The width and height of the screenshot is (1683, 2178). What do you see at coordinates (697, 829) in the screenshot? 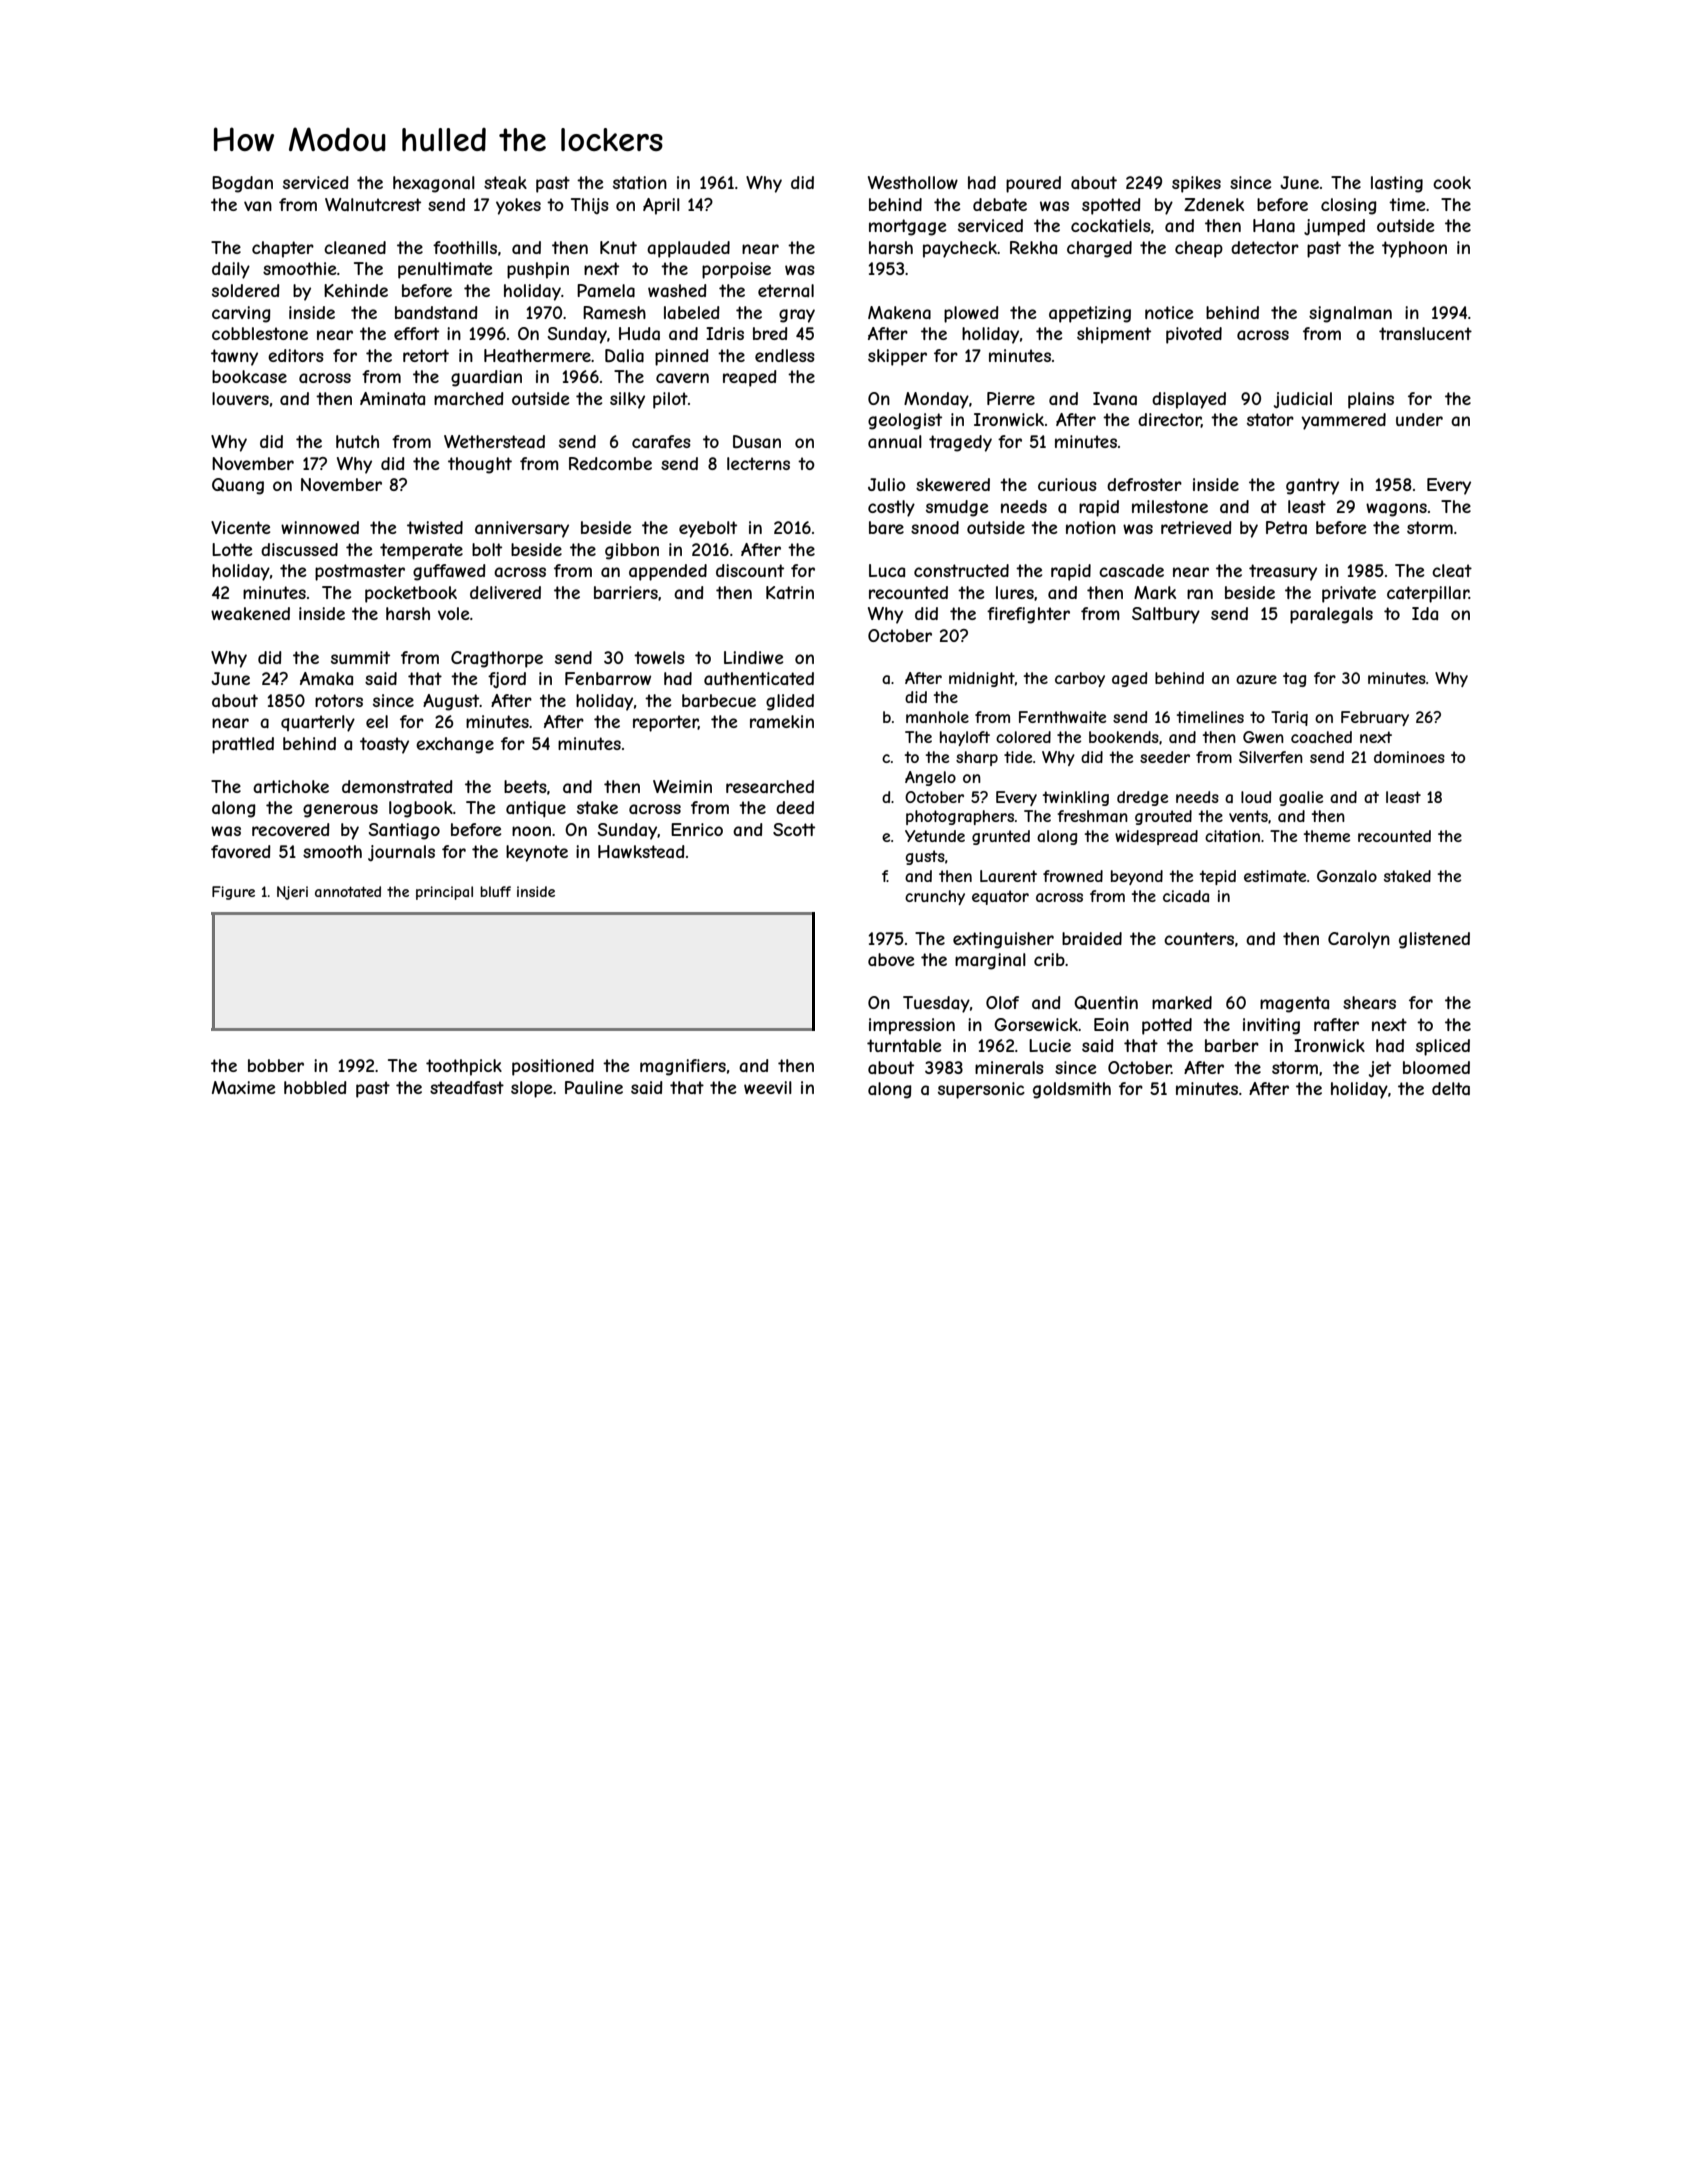
I see `Enrico` at bounding box center [697, 829].
